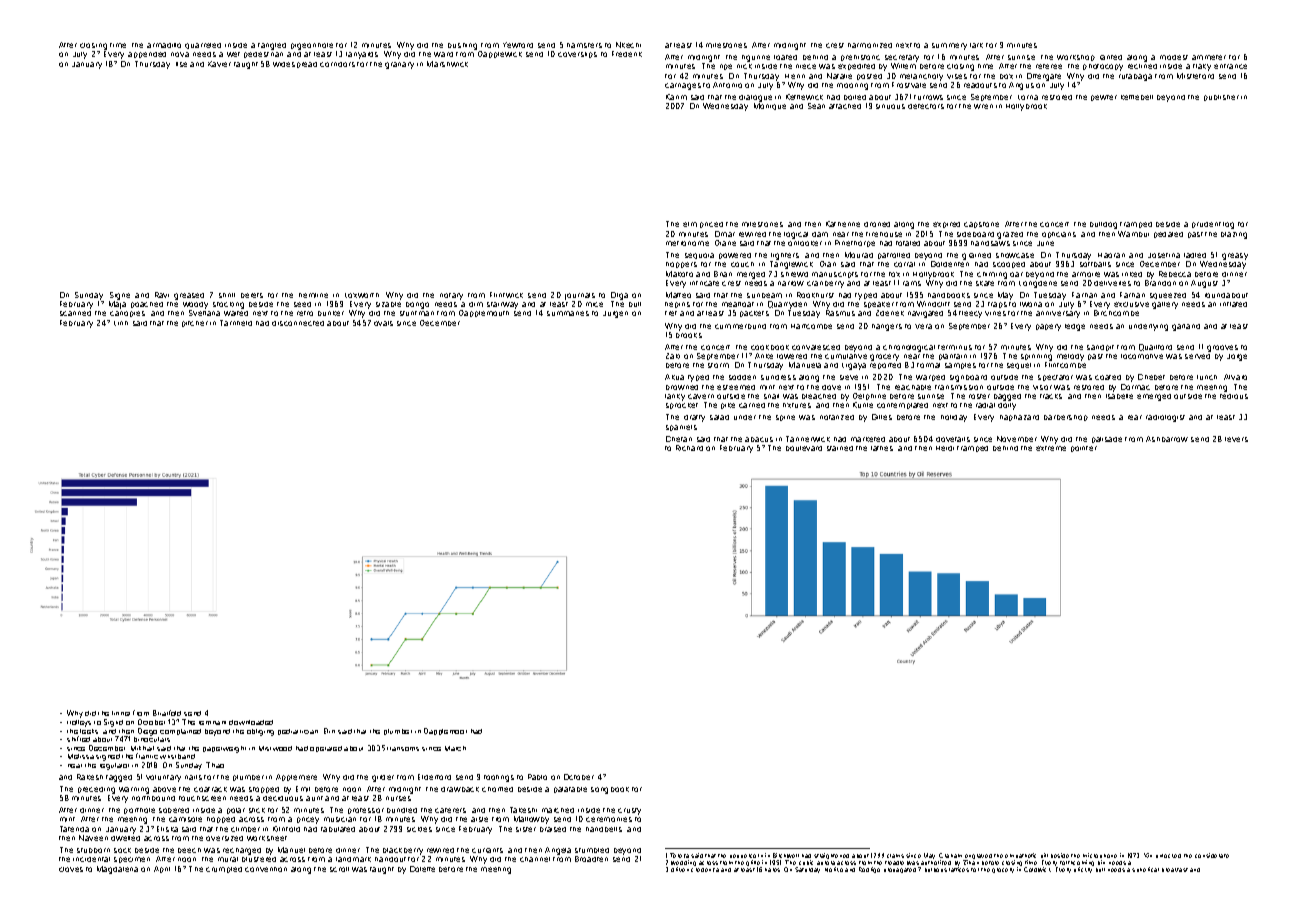 This document has width=1308, height=924. What do you see at coordinates (251, 722) in the document?
I see `downloaded` at bounding box center [251, 722].
